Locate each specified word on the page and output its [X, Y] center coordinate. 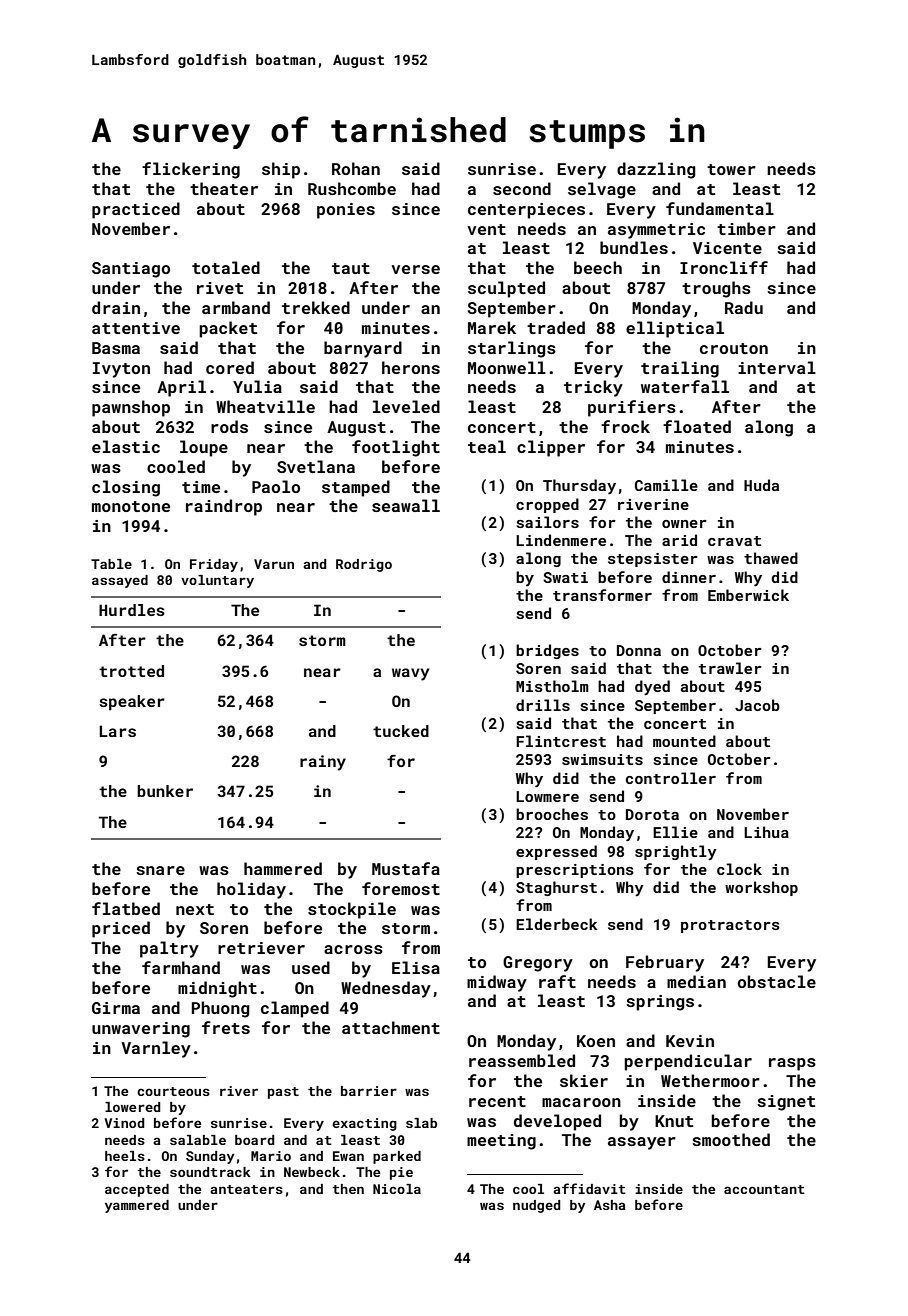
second [522, 188]
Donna [639, 650]
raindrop [224, 507]
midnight [217, 989]
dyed [652, 687]
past [283, 1093]
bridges [547, 651]
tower [731, 169]
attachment [391, 1027]
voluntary [217, 581]
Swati [565, 577]
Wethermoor [710, 1080]
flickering [191, 170]
